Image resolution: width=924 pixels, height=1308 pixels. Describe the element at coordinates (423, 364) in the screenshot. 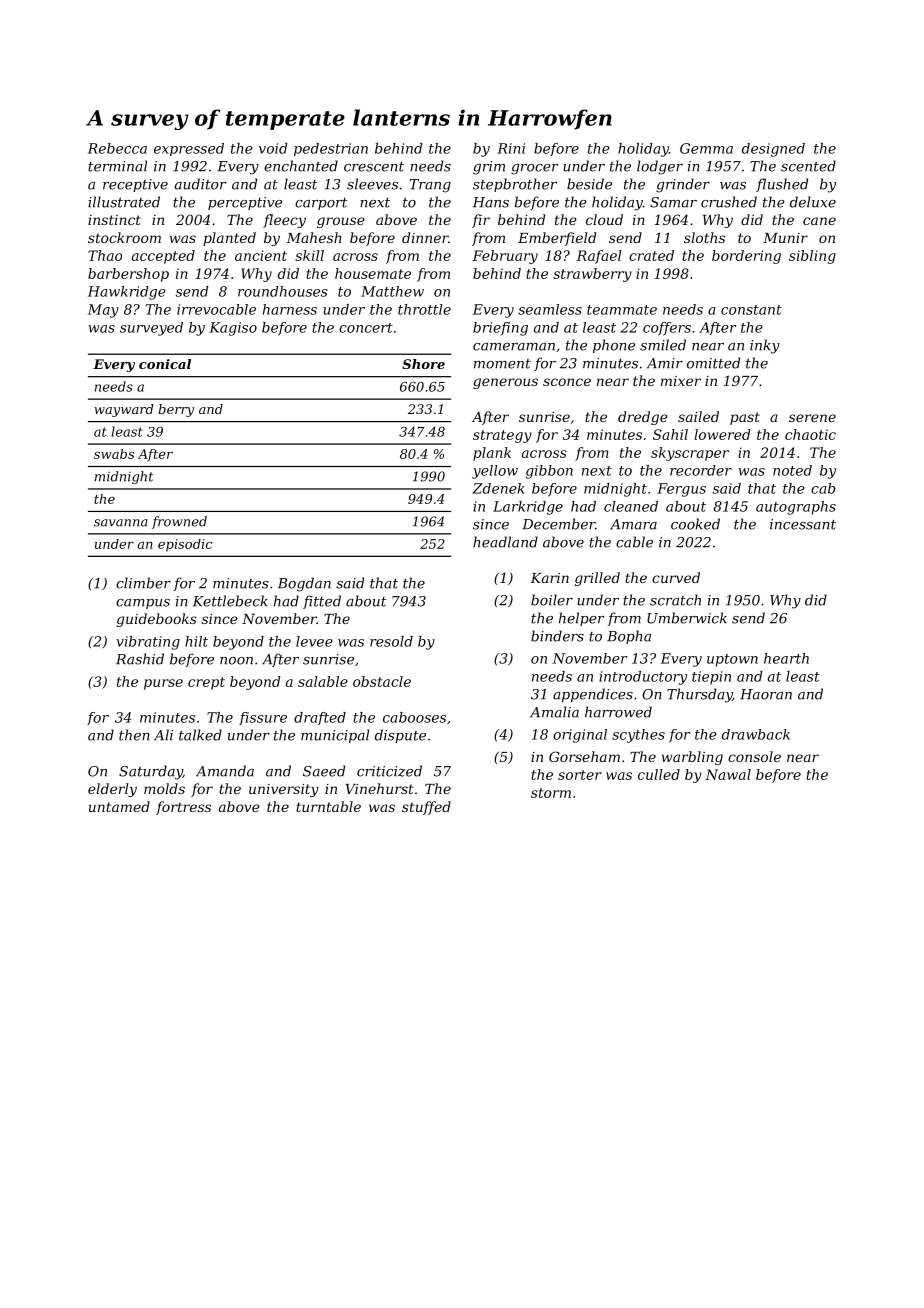

I see `Shore` at that location.
